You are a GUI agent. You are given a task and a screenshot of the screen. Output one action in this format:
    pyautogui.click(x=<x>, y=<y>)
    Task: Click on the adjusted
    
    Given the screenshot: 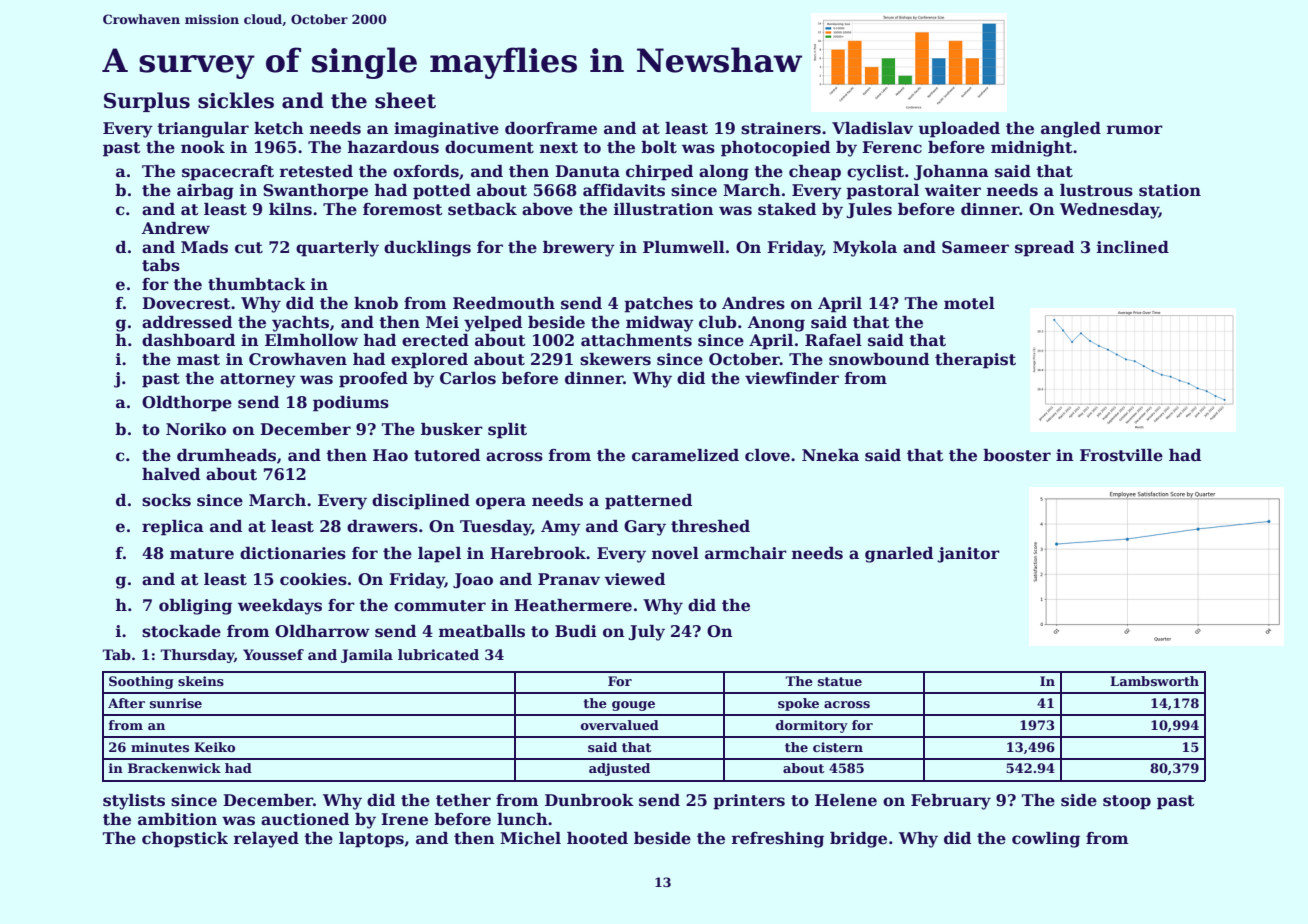 What is the action you would take?
    pyautogui.click(x=619, y=769)
